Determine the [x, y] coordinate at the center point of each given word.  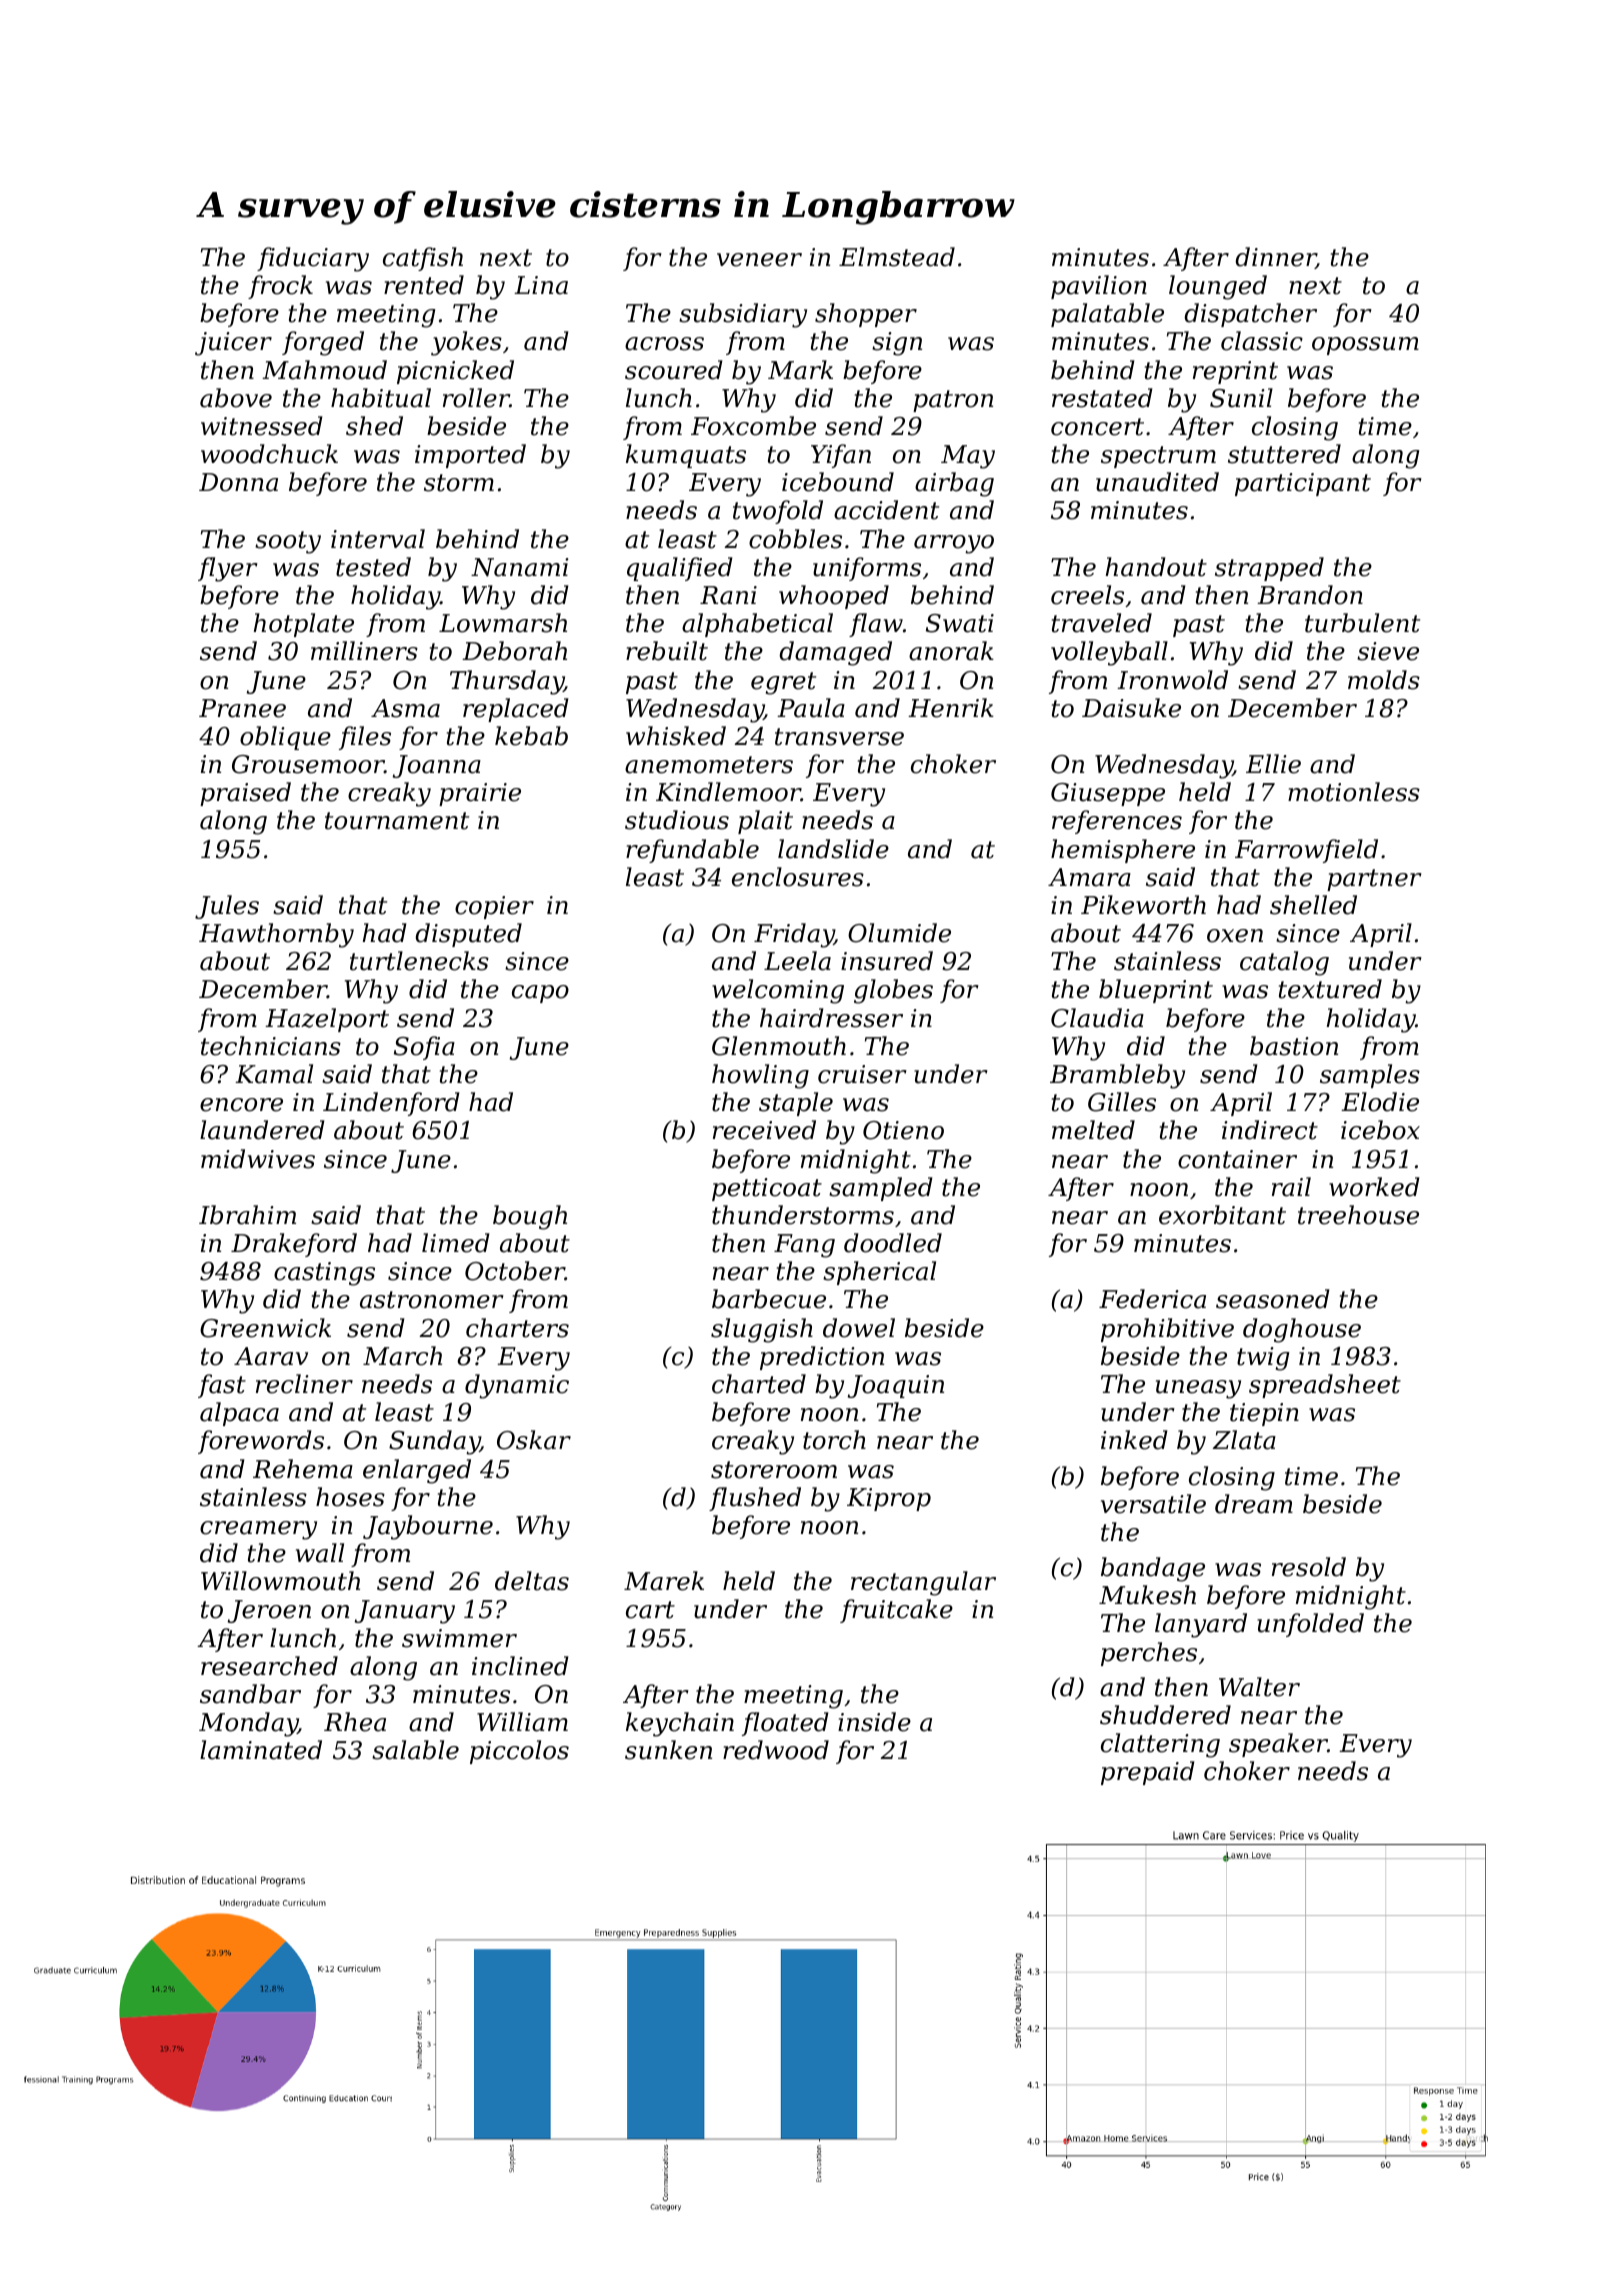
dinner [1275, 258]
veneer [759, 260]
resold [1309, 1567]
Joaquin [896, 1386]
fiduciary [313, 259]
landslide [833, 849]
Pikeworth [1143, 905]
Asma [405, 708]
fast [222, 1386]
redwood [776, 1750]
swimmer [459, 1638]
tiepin [1264, 1414]
